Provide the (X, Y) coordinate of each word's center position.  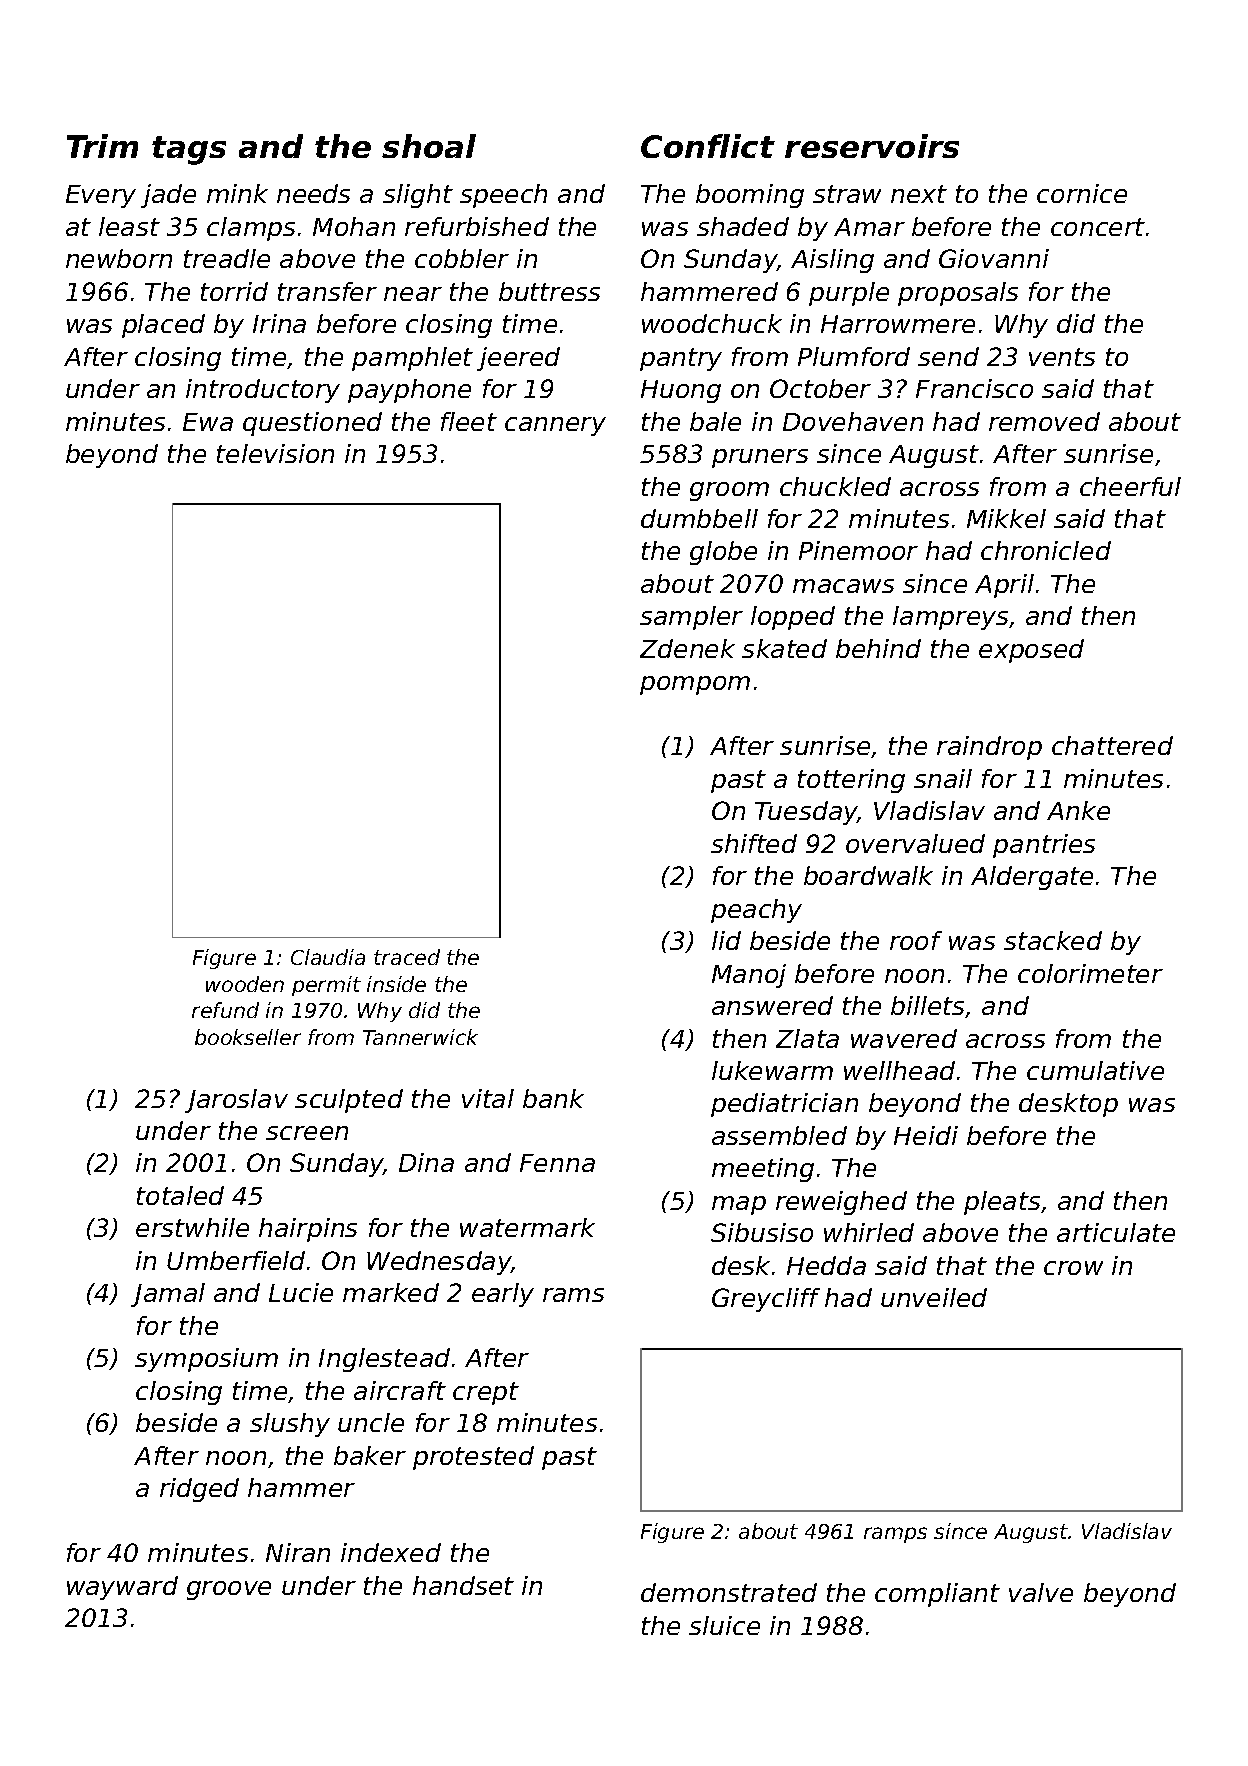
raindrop (989, 748)
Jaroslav (236, 1101)
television (275, 453)
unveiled (934, 1297)
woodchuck (712, 323)
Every (101, 196)
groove (229, 1590)
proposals (958, 294)
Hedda (826, 1265)
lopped (793, 618)
